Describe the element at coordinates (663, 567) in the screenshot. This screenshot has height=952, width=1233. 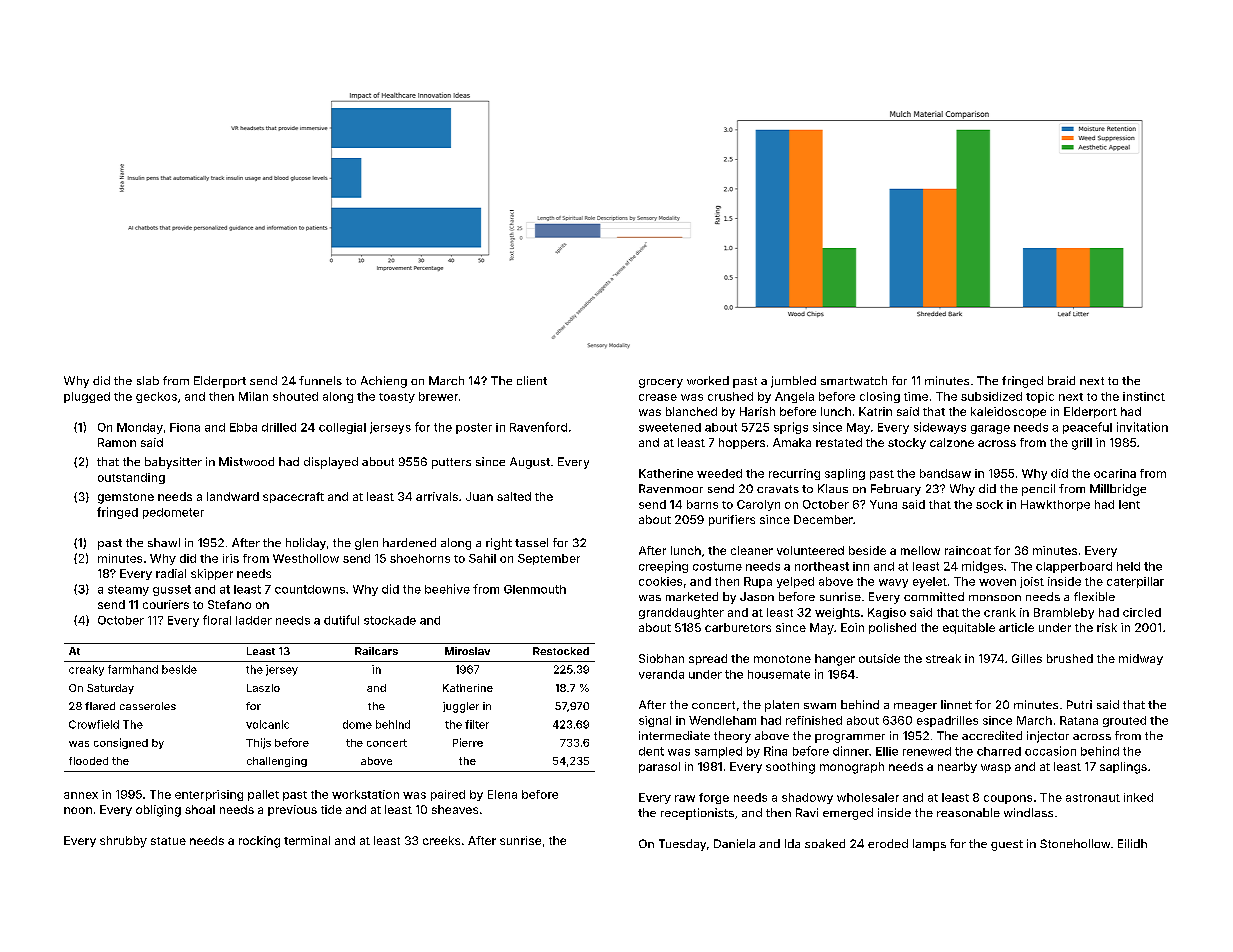
I see `creeping` at that location.
